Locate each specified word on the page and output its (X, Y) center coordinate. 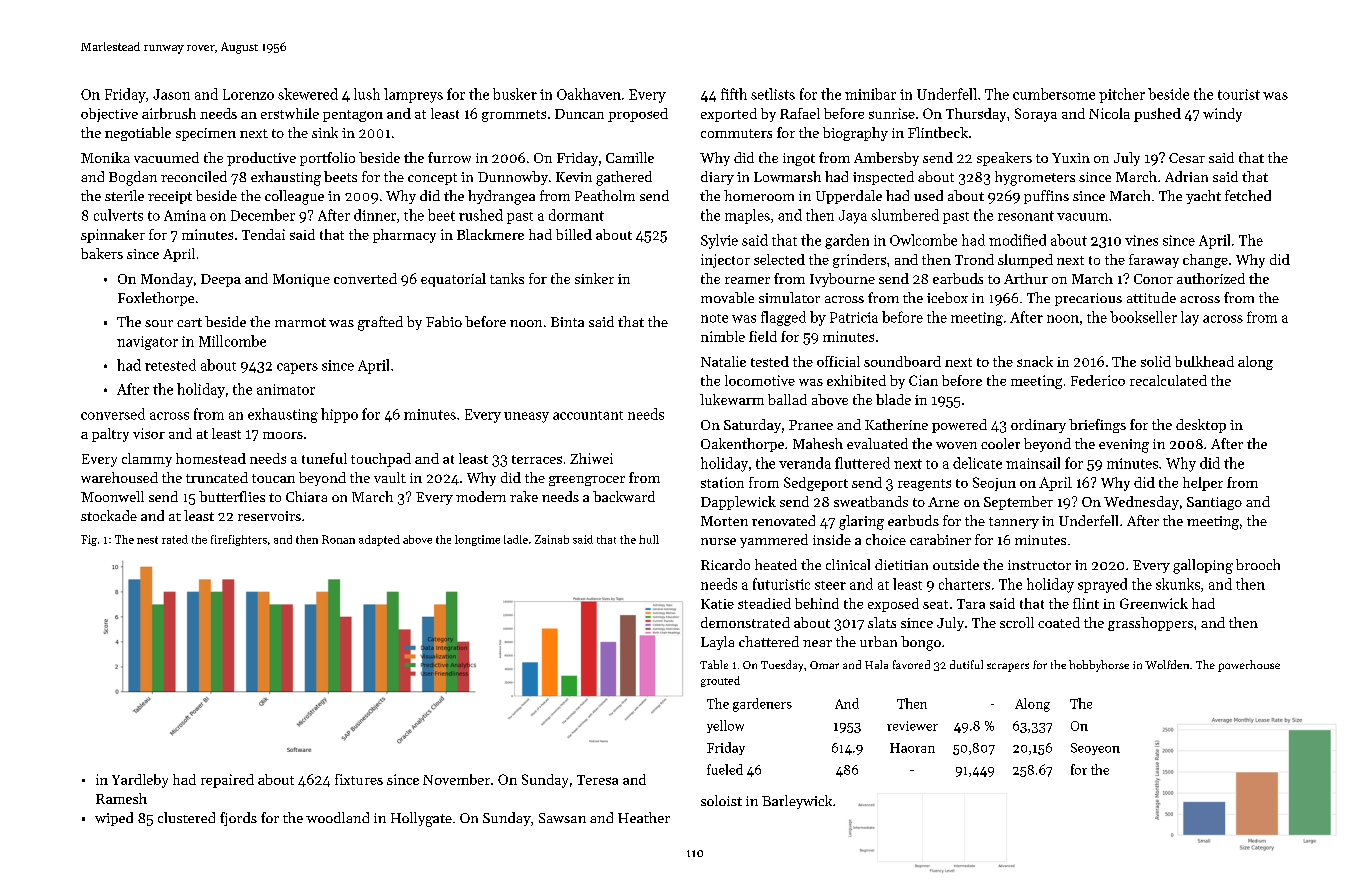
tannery (1014, 523)
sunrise (892, 113)
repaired (227, 781)
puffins (1046, 197)
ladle (516, 539)
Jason (171, 94)
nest (147, 540)
